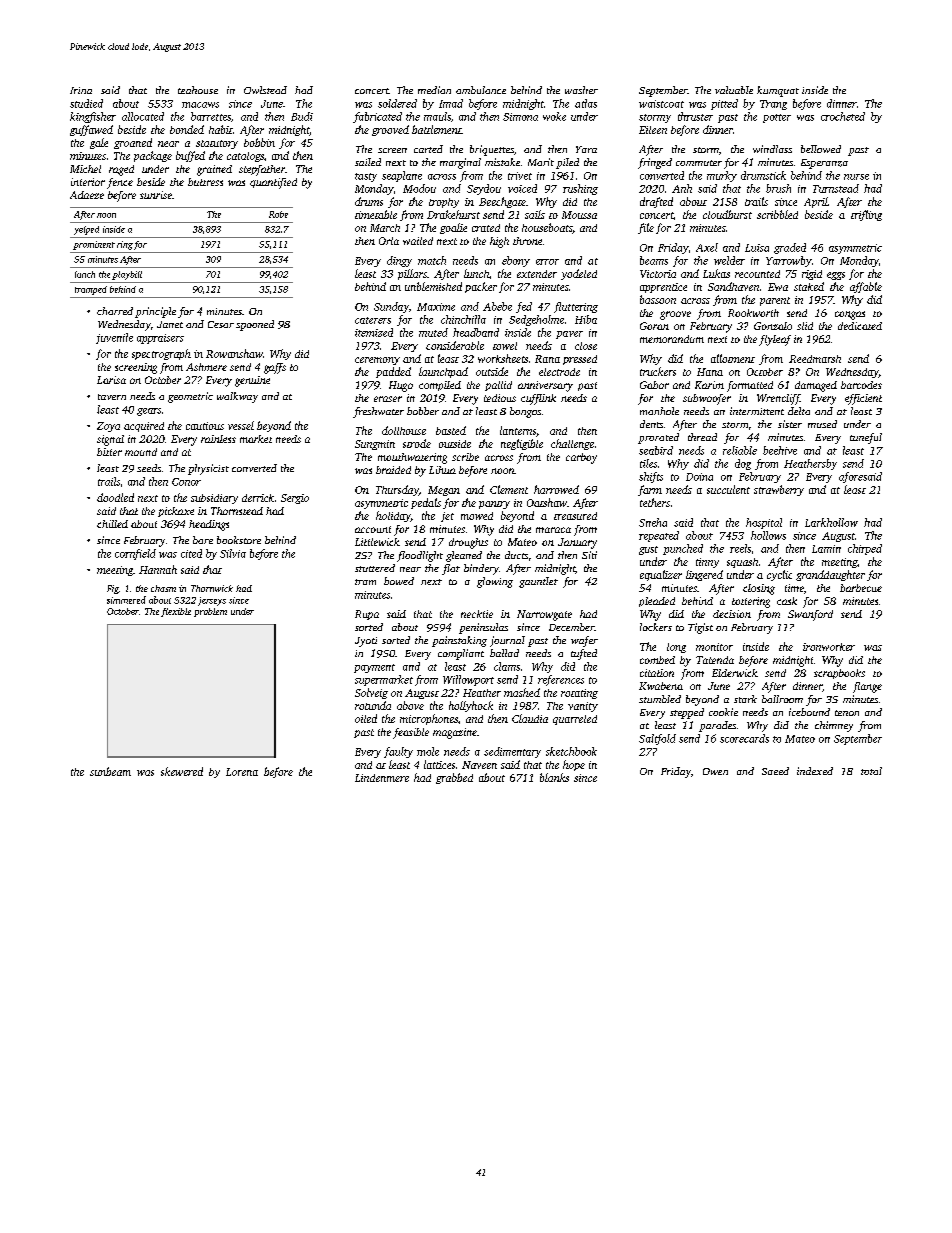 Image resolution: width=952 pixels, height=1233 pixels. Describe the element at coordinates (554, 777) in the document. I see `blanks` at that location.
